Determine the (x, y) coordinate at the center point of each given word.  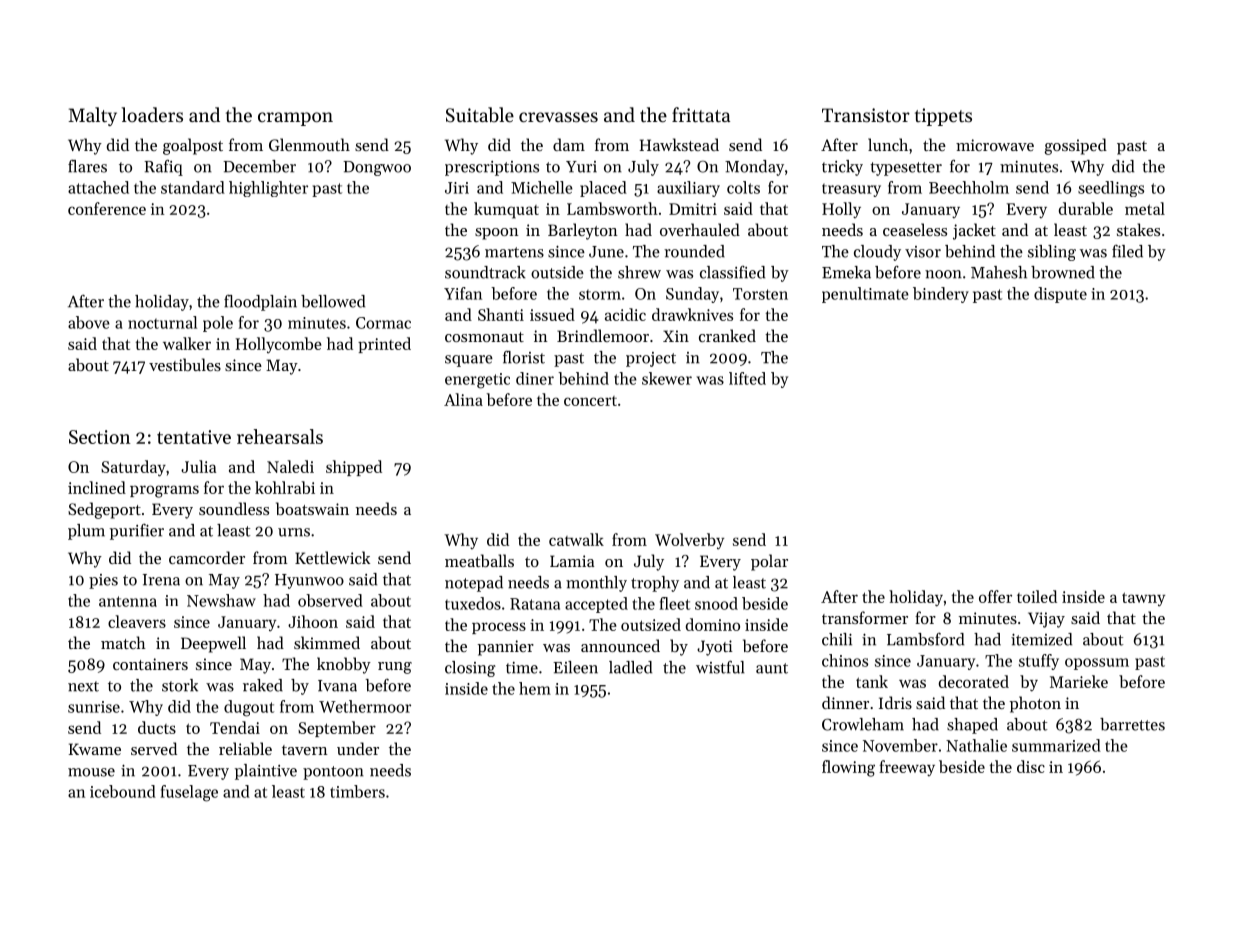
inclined (97, 487)
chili (837, 639)
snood (716, 603)
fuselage (189, 793)
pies (103, 581)
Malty (92, 116)
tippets (943, 117)
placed (603, 189)
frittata (701, 114)
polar (769, 562)
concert (590, 401)
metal (1145, 208)
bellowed (333, 301)
